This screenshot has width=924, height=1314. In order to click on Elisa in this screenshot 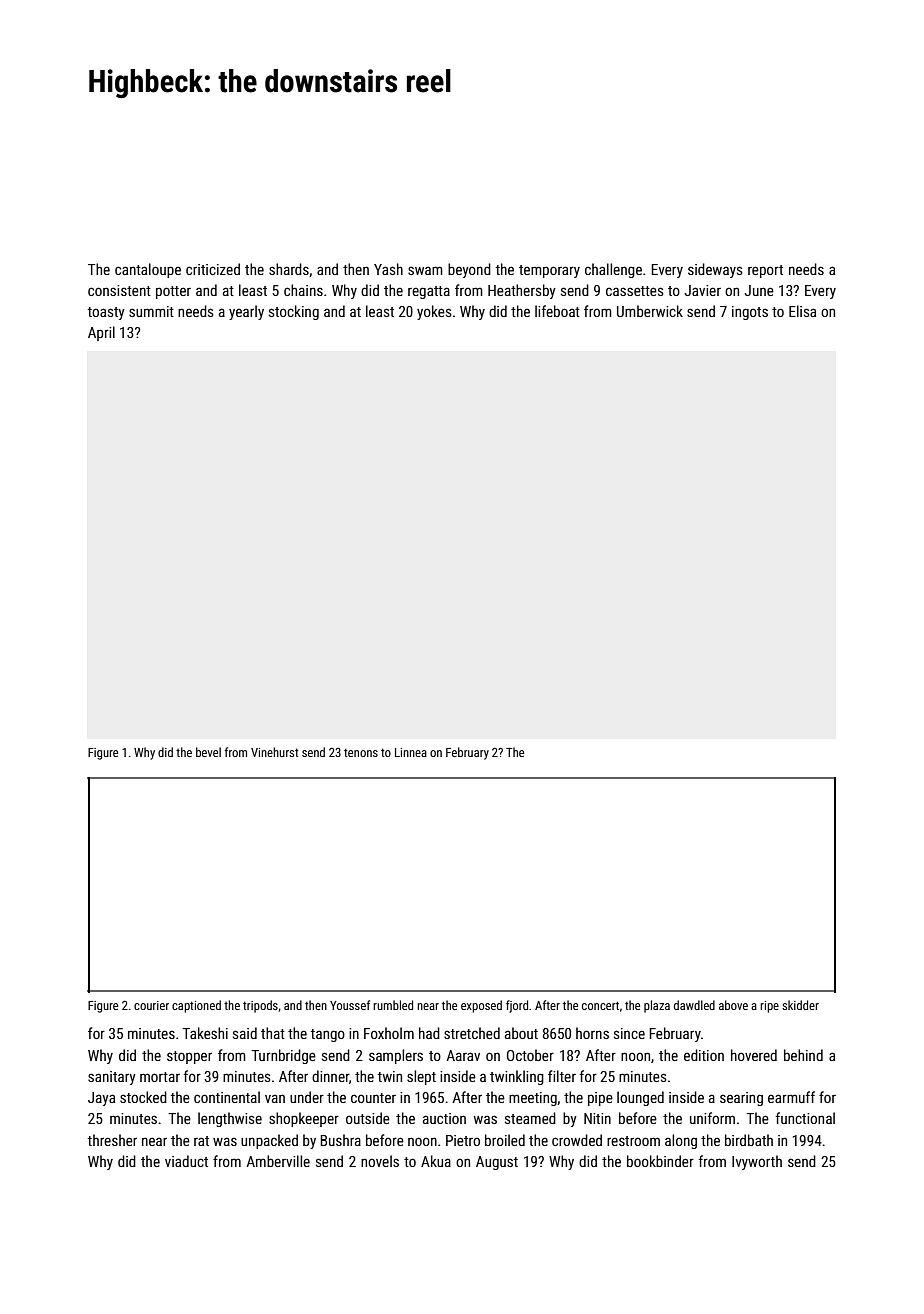, I will do `click(802, 311)`.
